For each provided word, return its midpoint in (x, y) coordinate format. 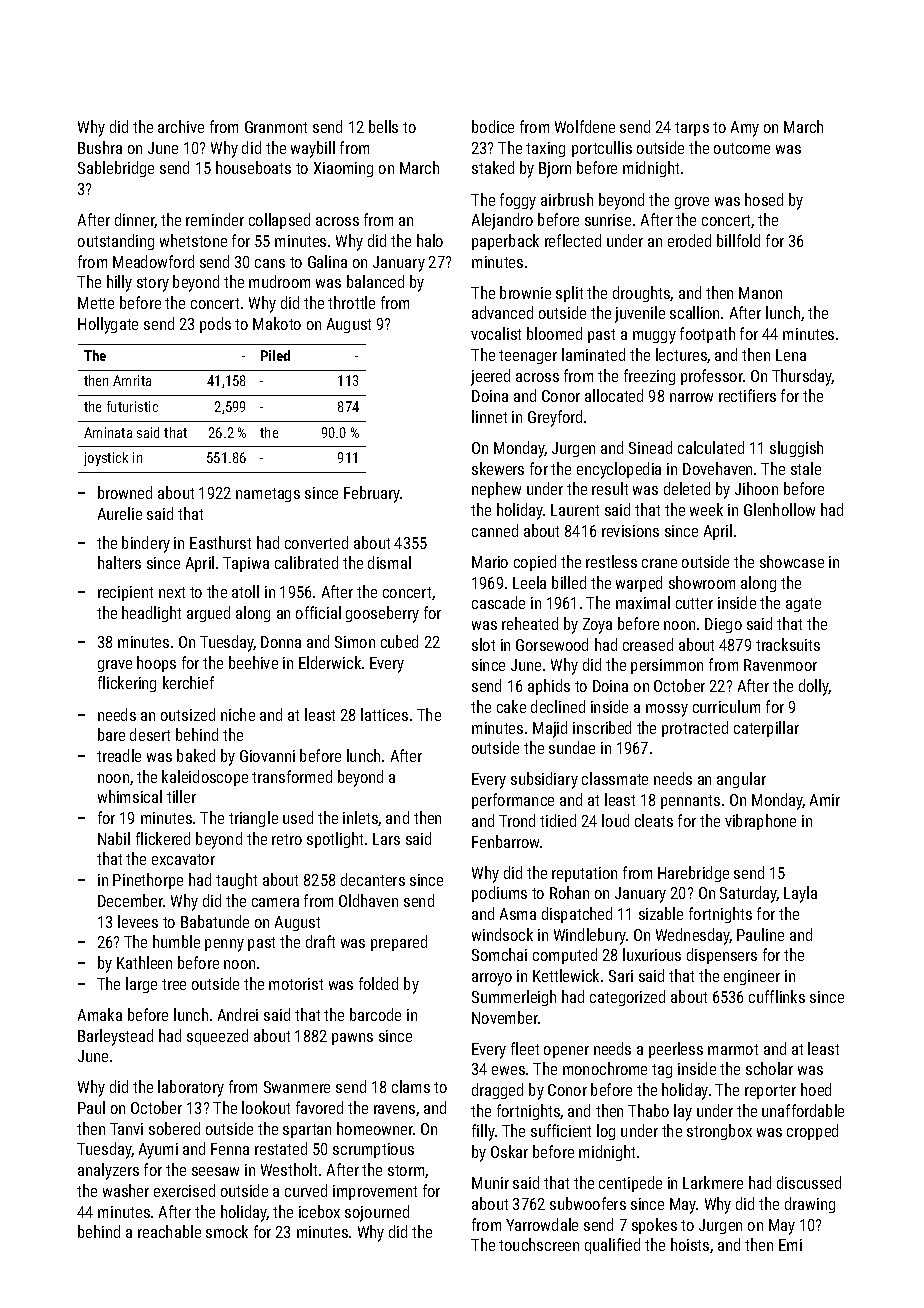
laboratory (191, 1088)
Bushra (100, 147)
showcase (792, 561)
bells (383, 126)
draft (320, 941)
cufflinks (777, 996)
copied (535, 563)
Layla (800, 894)
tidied (558, 820)
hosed (764, 199)
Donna (281, 642)
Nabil (114, 838)
